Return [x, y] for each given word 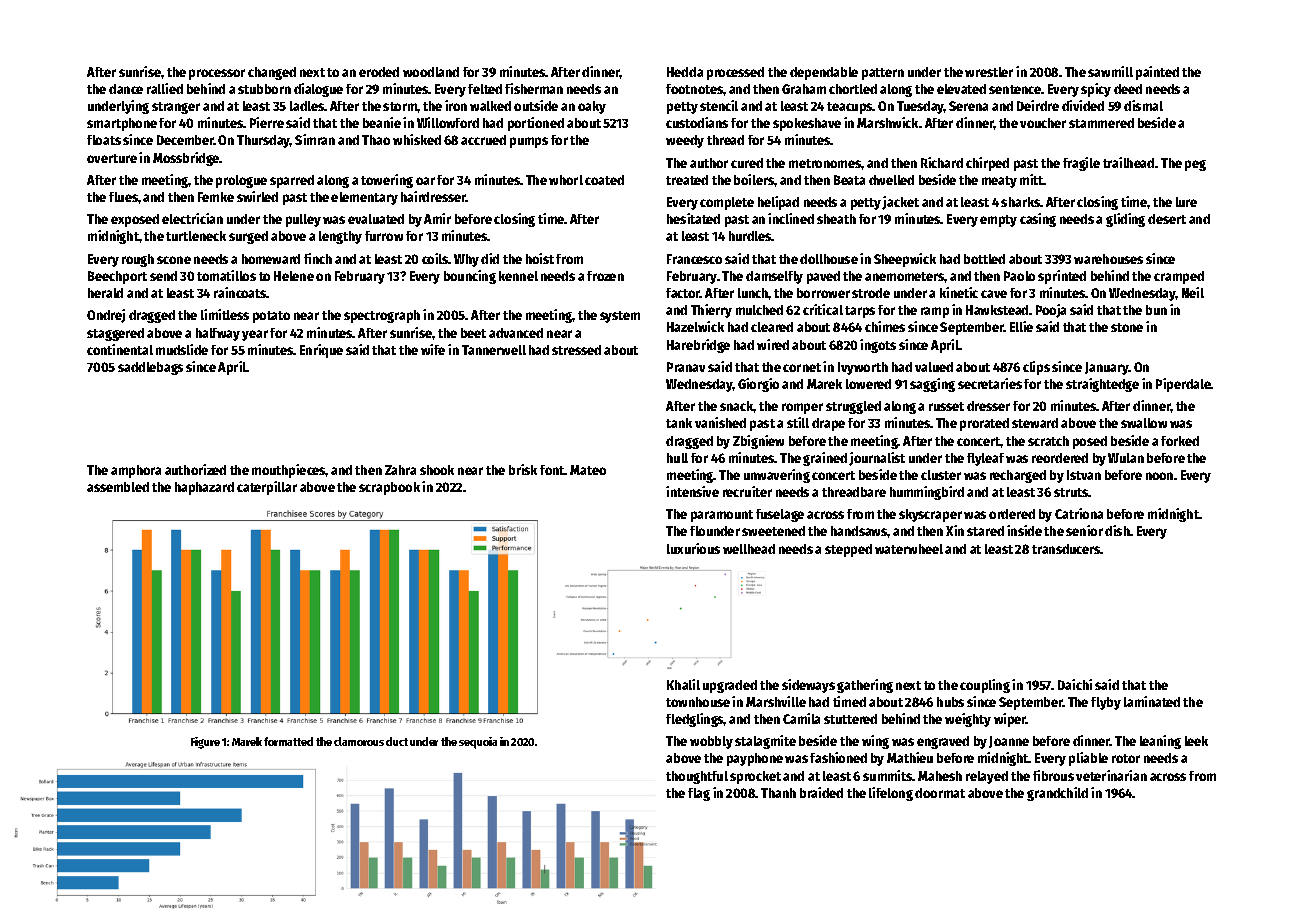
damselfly [774, 277]
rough [138, 260]
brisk [523, 469]
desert [1167, 219]
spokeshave [807, 124]
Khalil [683, 684]
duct [397, 741]
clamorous [359, 741]
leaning [1160, 742]
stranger [176, 108]
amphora [136, 471]
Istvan [1084, 475]
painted [1157, 73]
